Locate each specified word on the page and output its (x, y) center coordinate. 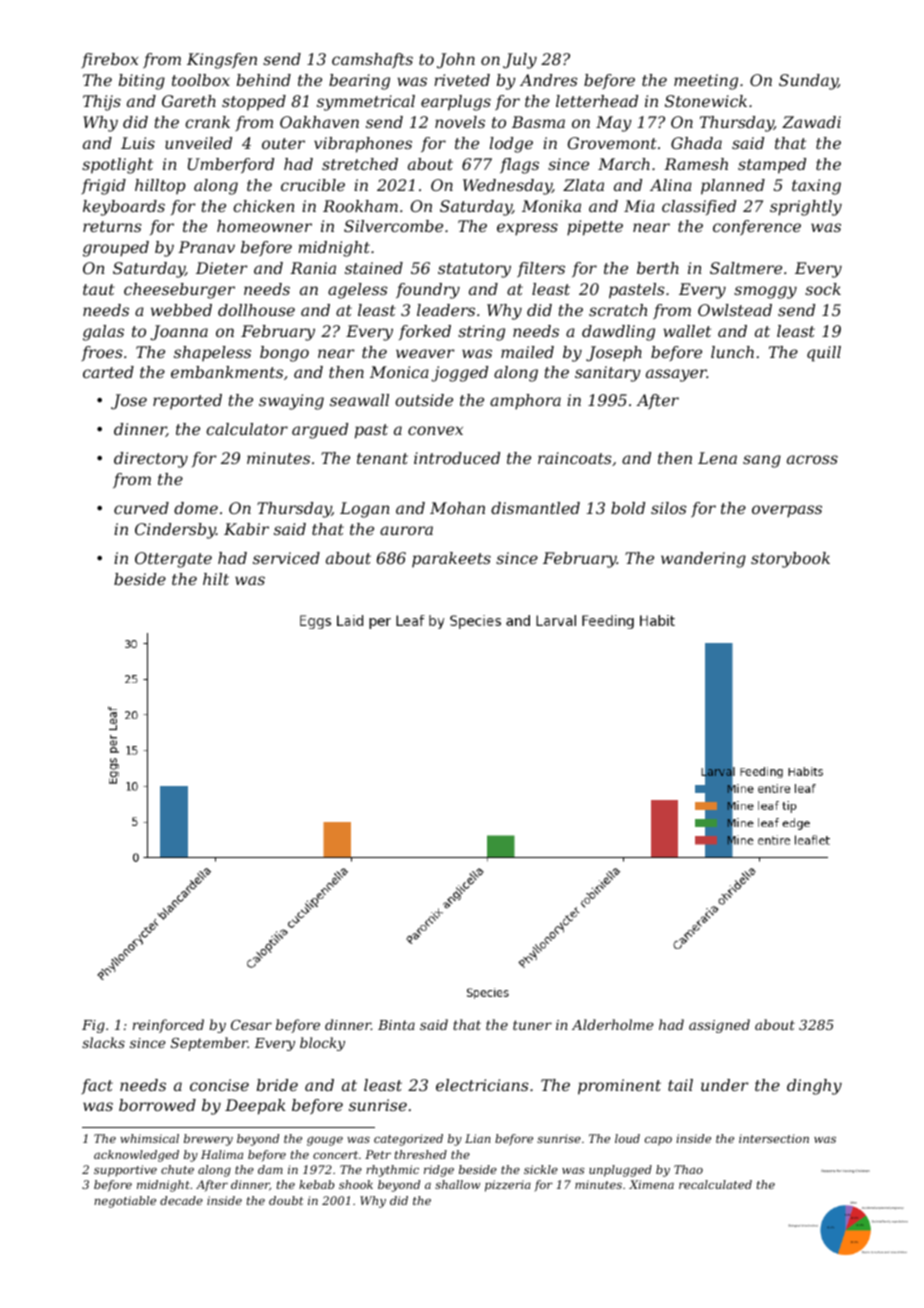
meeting (706, 82)
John (456, 61)
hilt (216, 579)
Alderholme (613, 1024)
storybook (790, 560)
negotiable (125, 1202)
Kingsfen (222, 61)
